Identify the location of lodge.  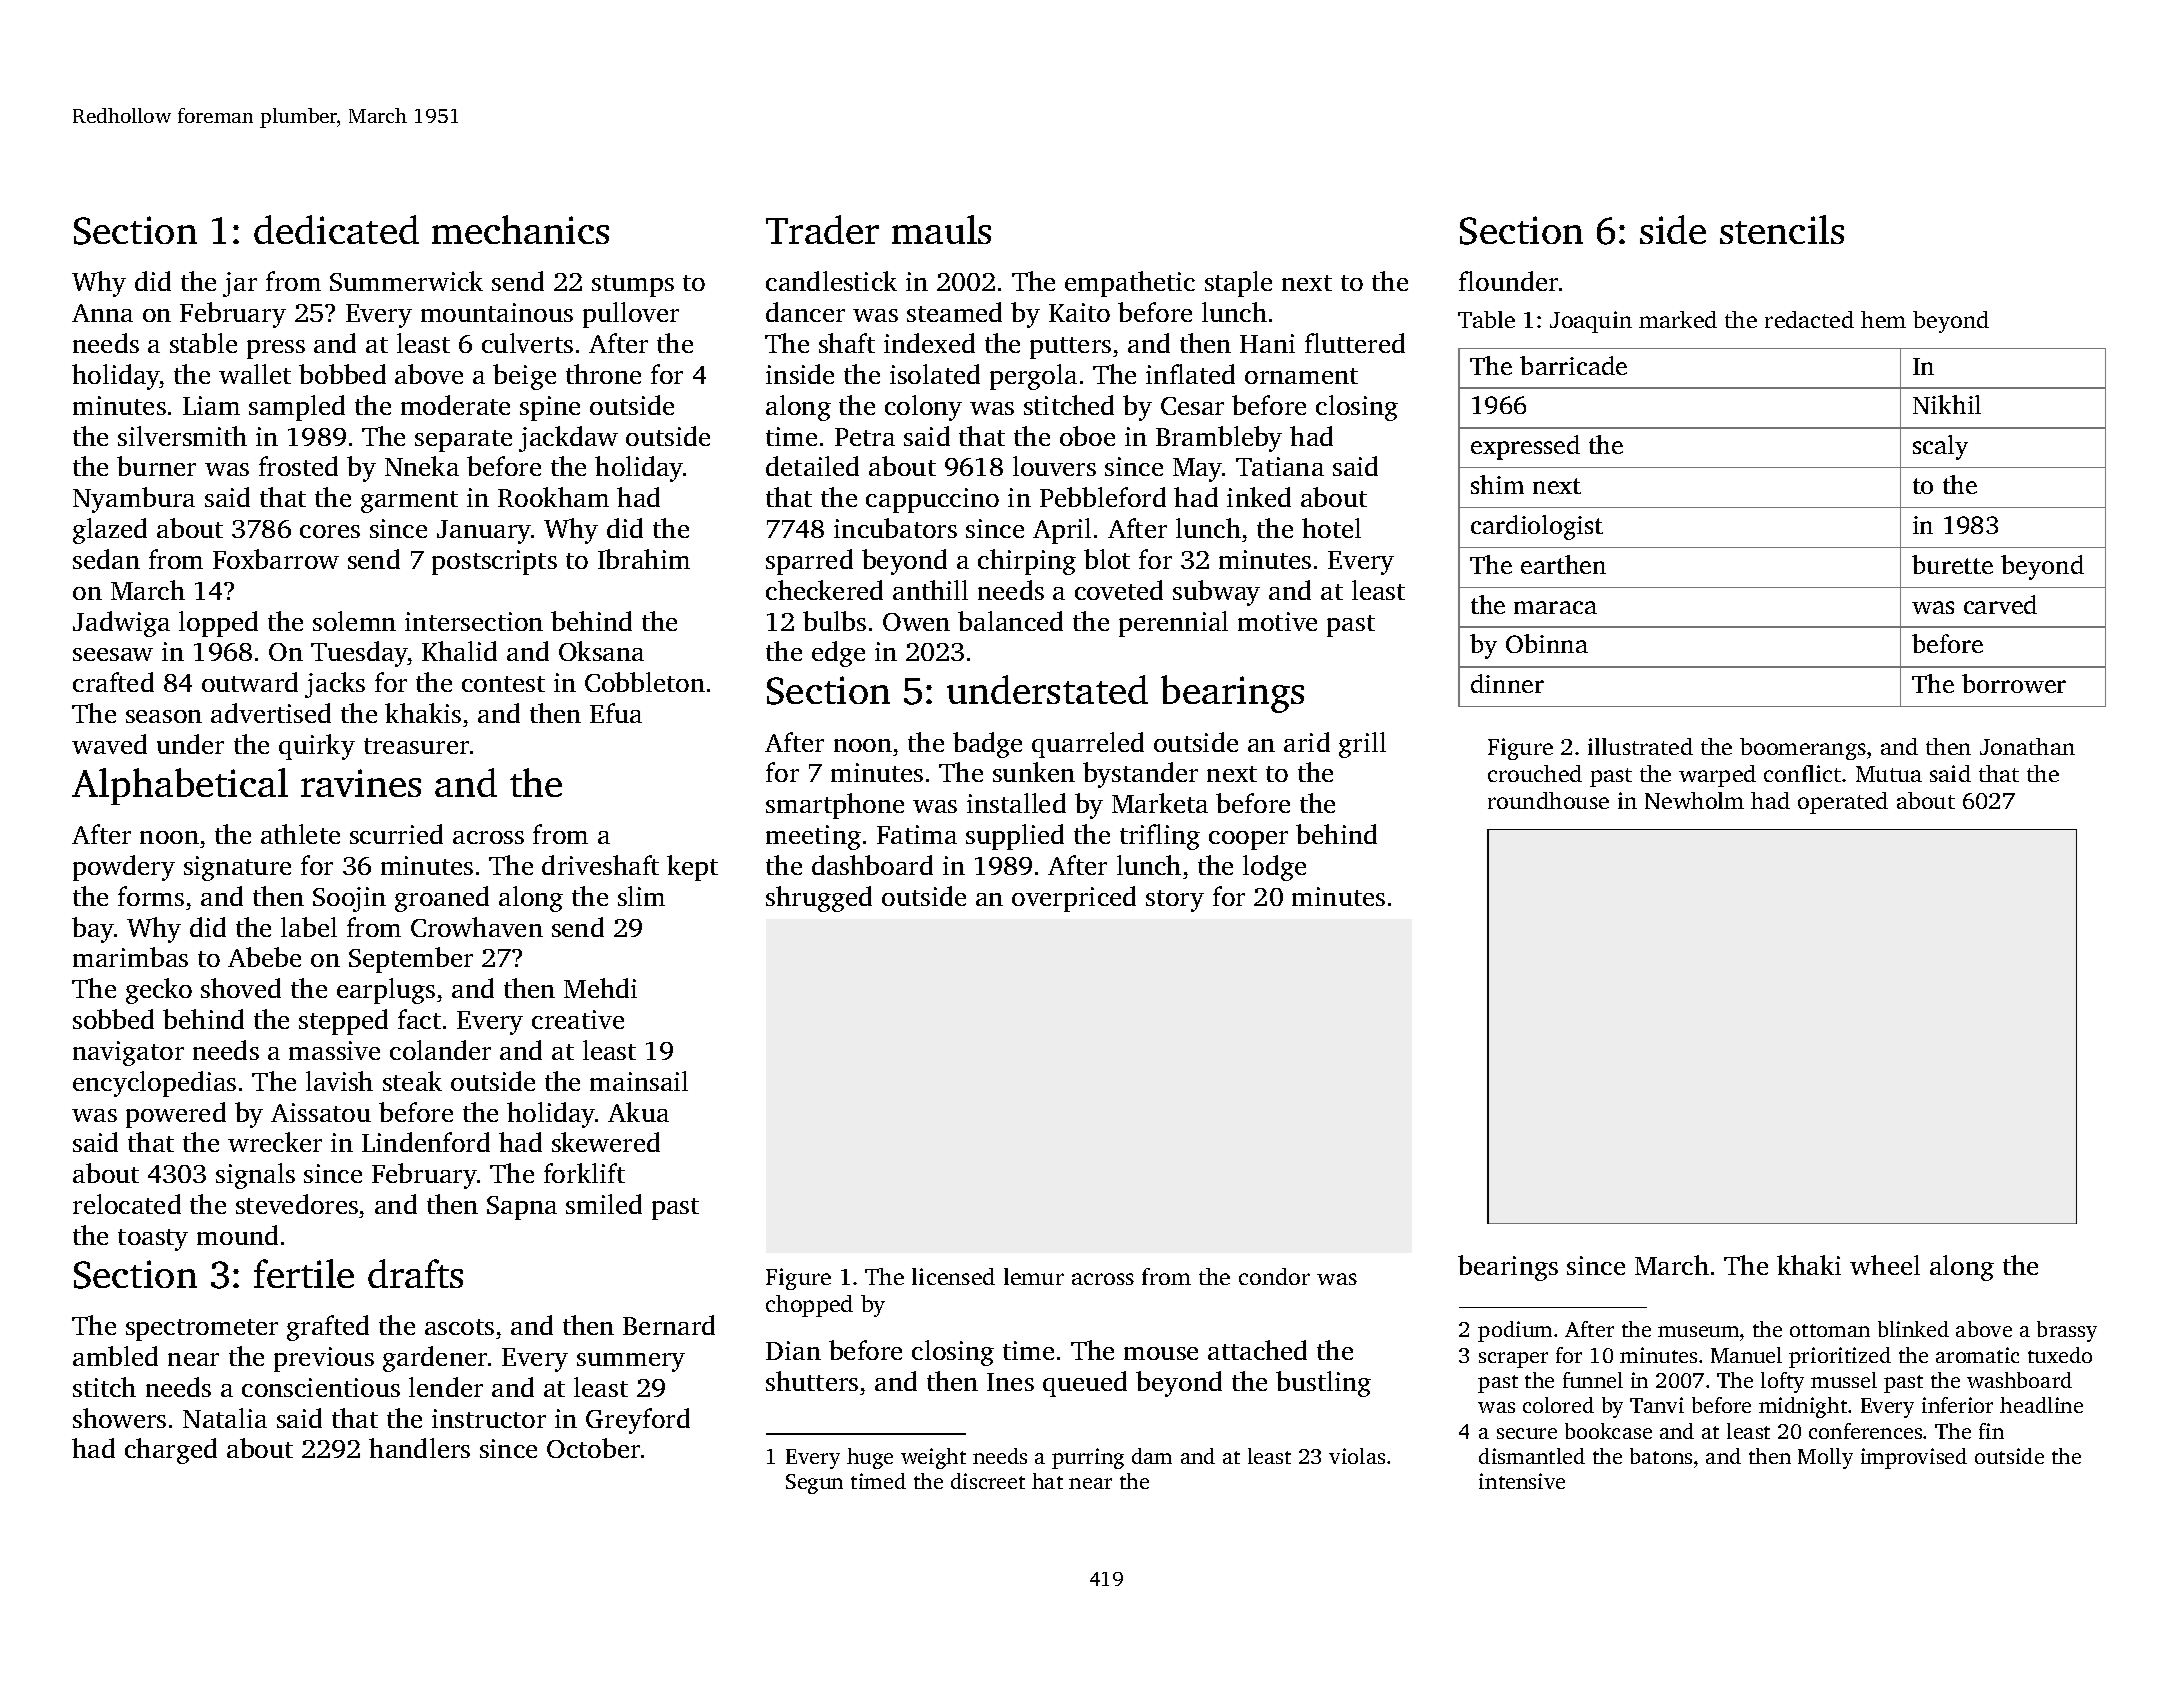
(1274, 868).
